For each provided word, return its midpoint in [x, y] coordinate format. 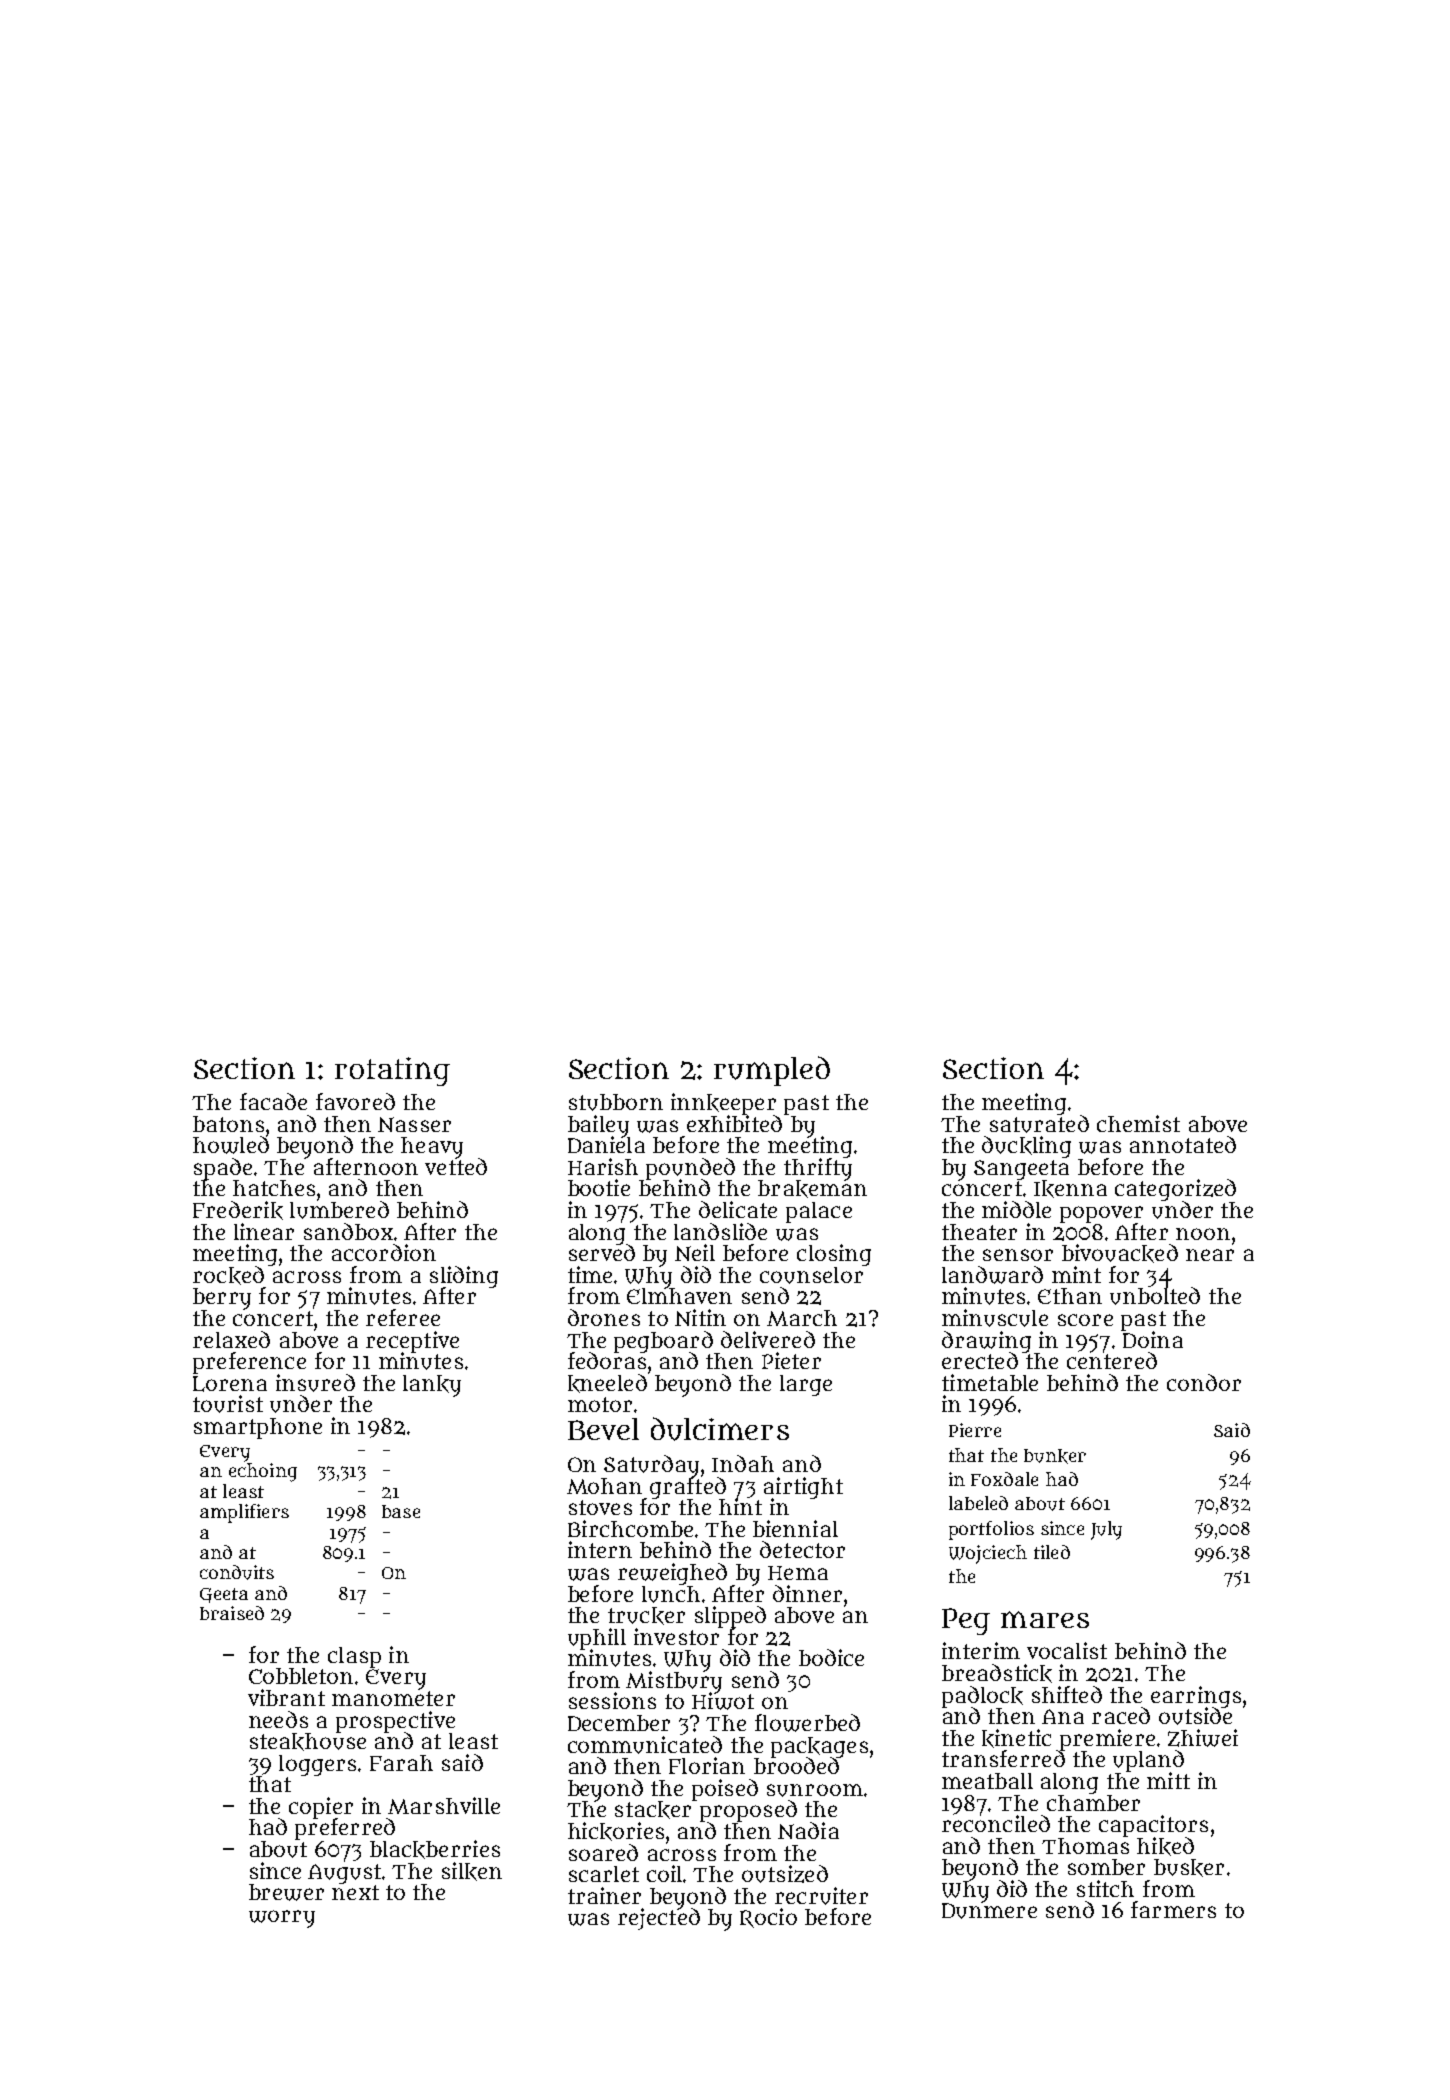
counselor [811, 1275]
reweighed [672, 1574]
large [806, 1385]
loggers [317, 1765]
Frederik [238, 1210]
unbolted [1155, 1296]
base [401, 1511]
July [1106, 1530]
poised [725, 1790]
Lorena [230, 1384]
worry [282, 1919]
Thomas [1085, 1846]
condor [1204, 1382]
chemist [1138, 1123]
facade [273, 1101]
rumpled [772, 1071]
